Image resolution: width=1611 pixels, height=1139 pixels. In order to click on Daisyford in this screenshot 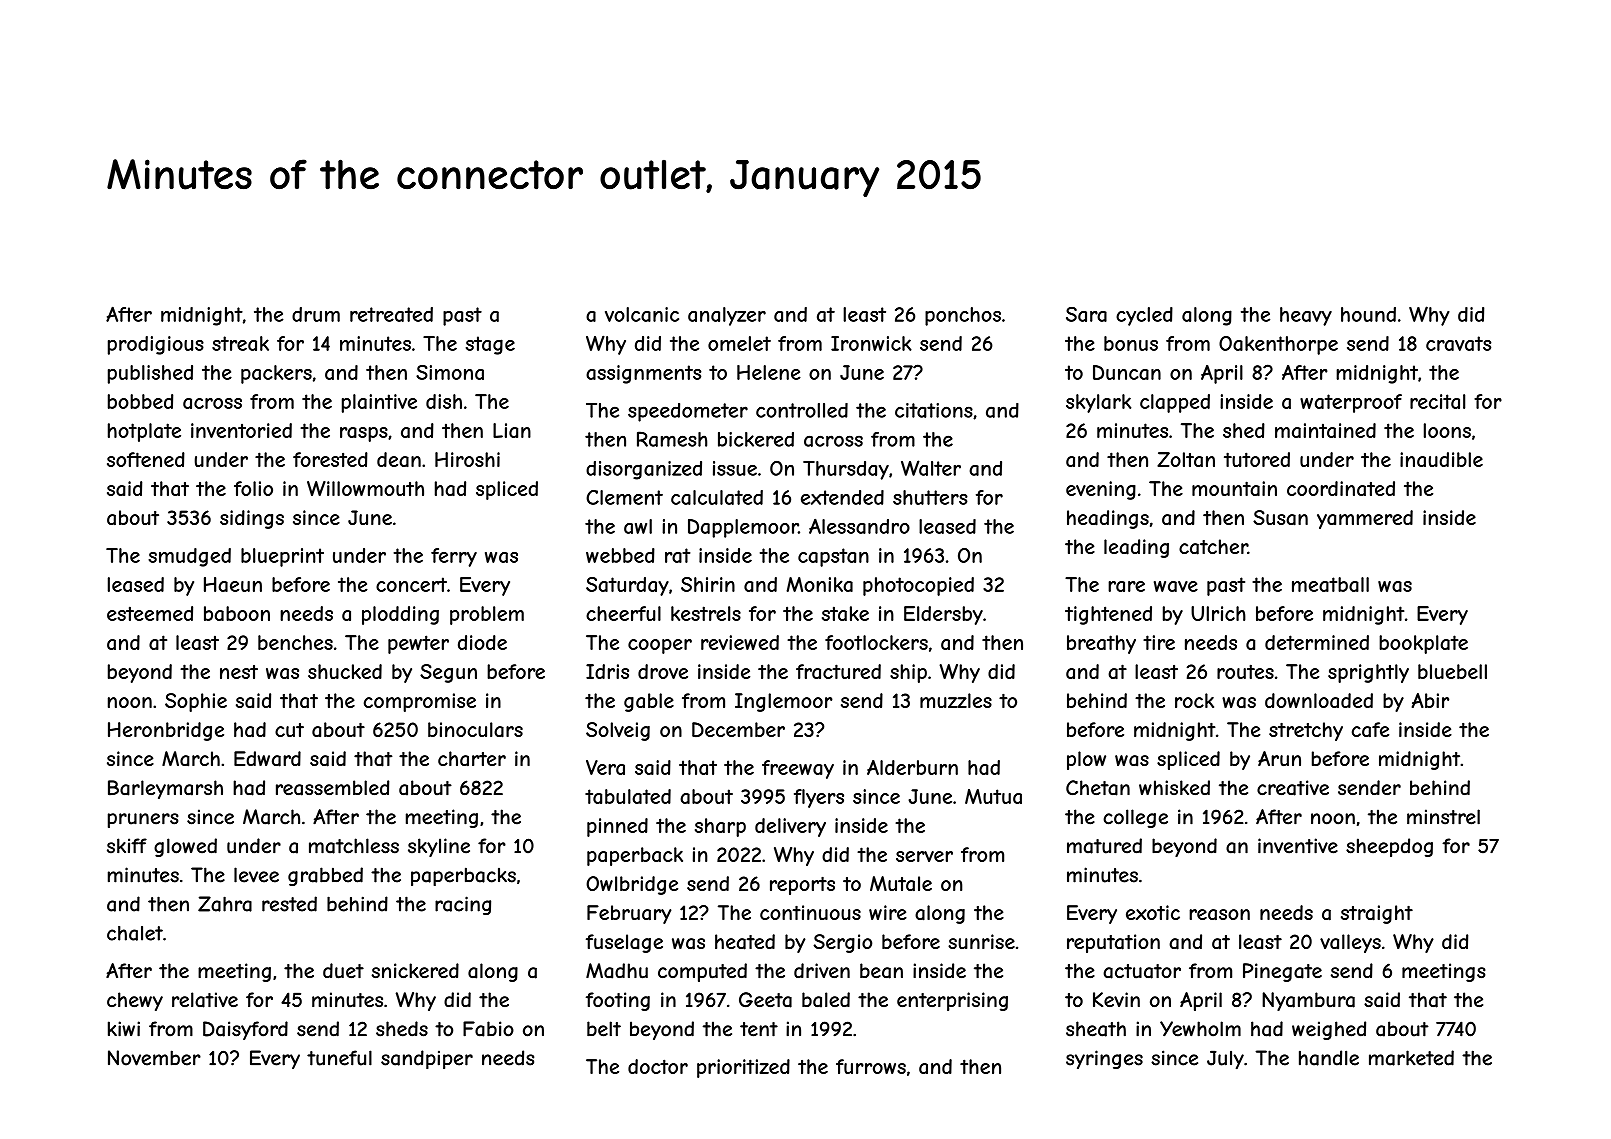, I will do `click(245, 1030)`.
